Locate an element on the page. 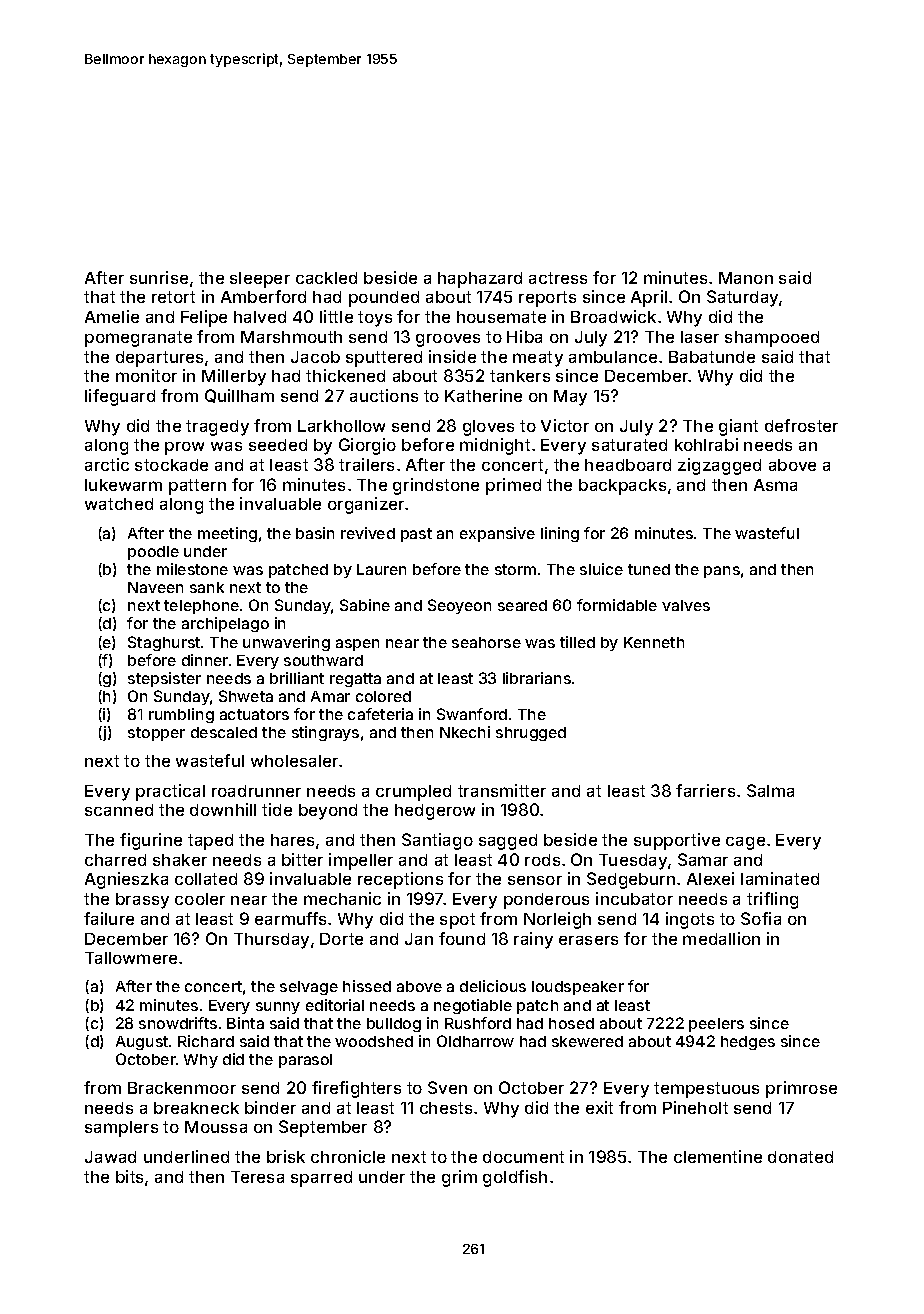  hares is located at coordinates (292, 840).
